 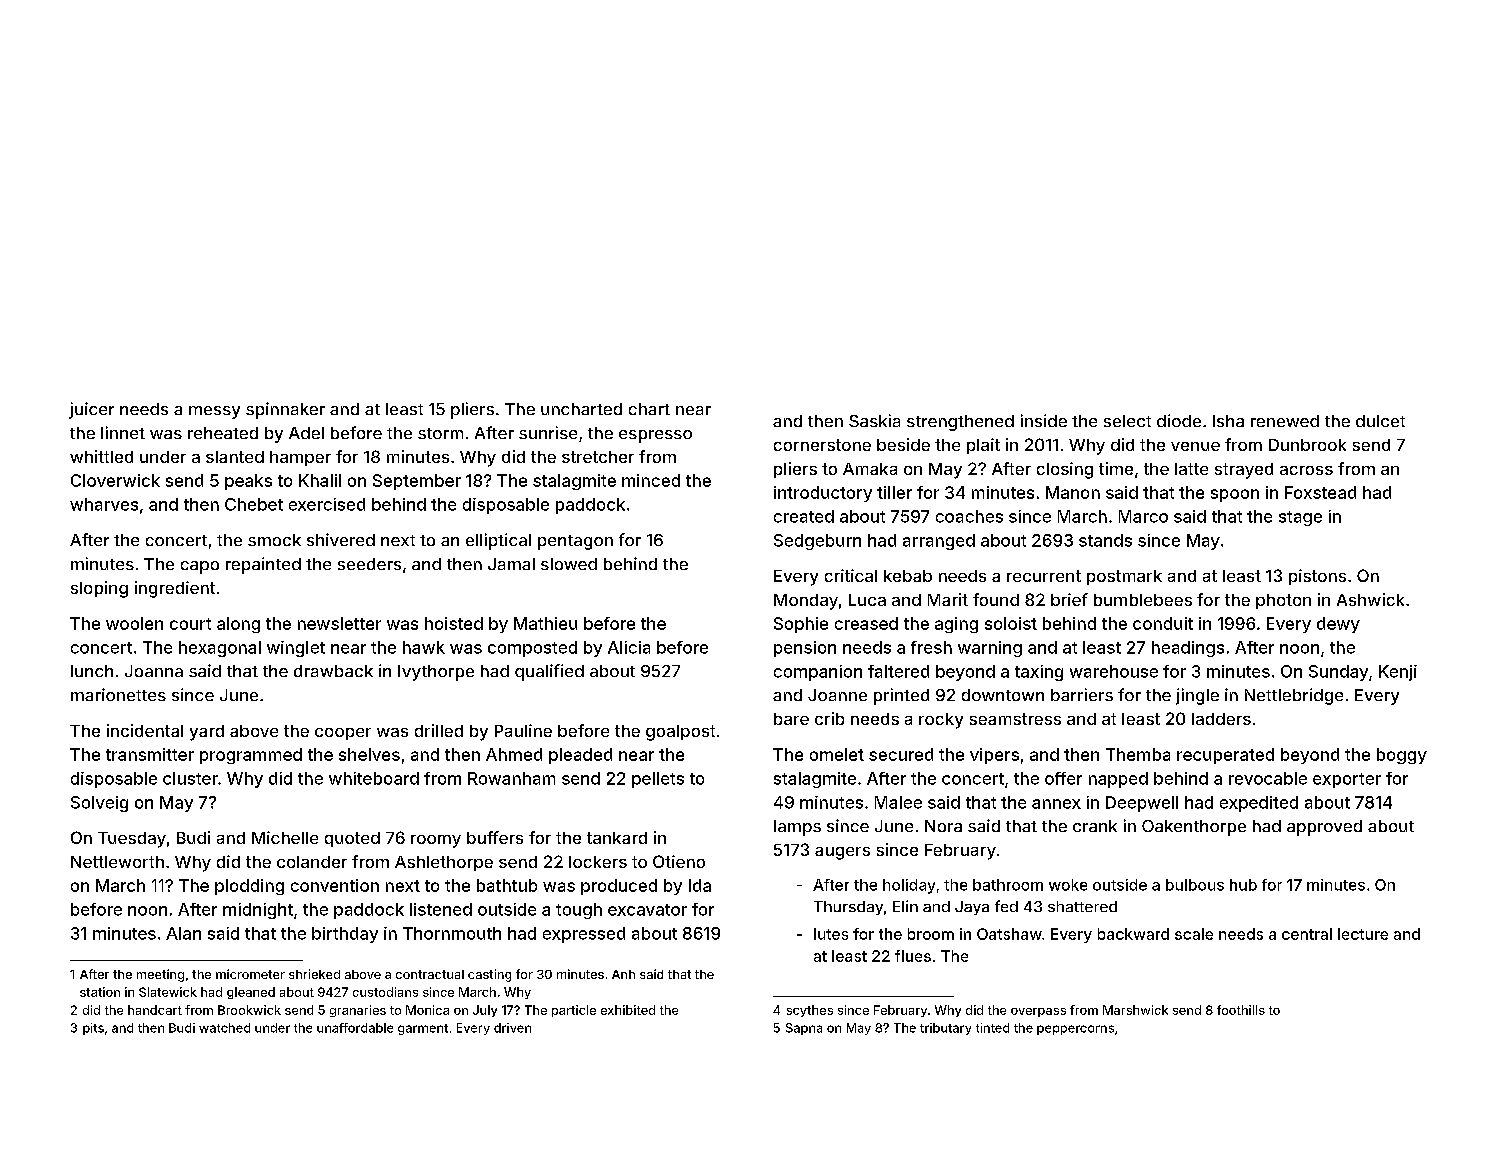 What do you see at coordinates (214, 412) in the screenshot?
I see `messy` at bounding box center [214, 412].
